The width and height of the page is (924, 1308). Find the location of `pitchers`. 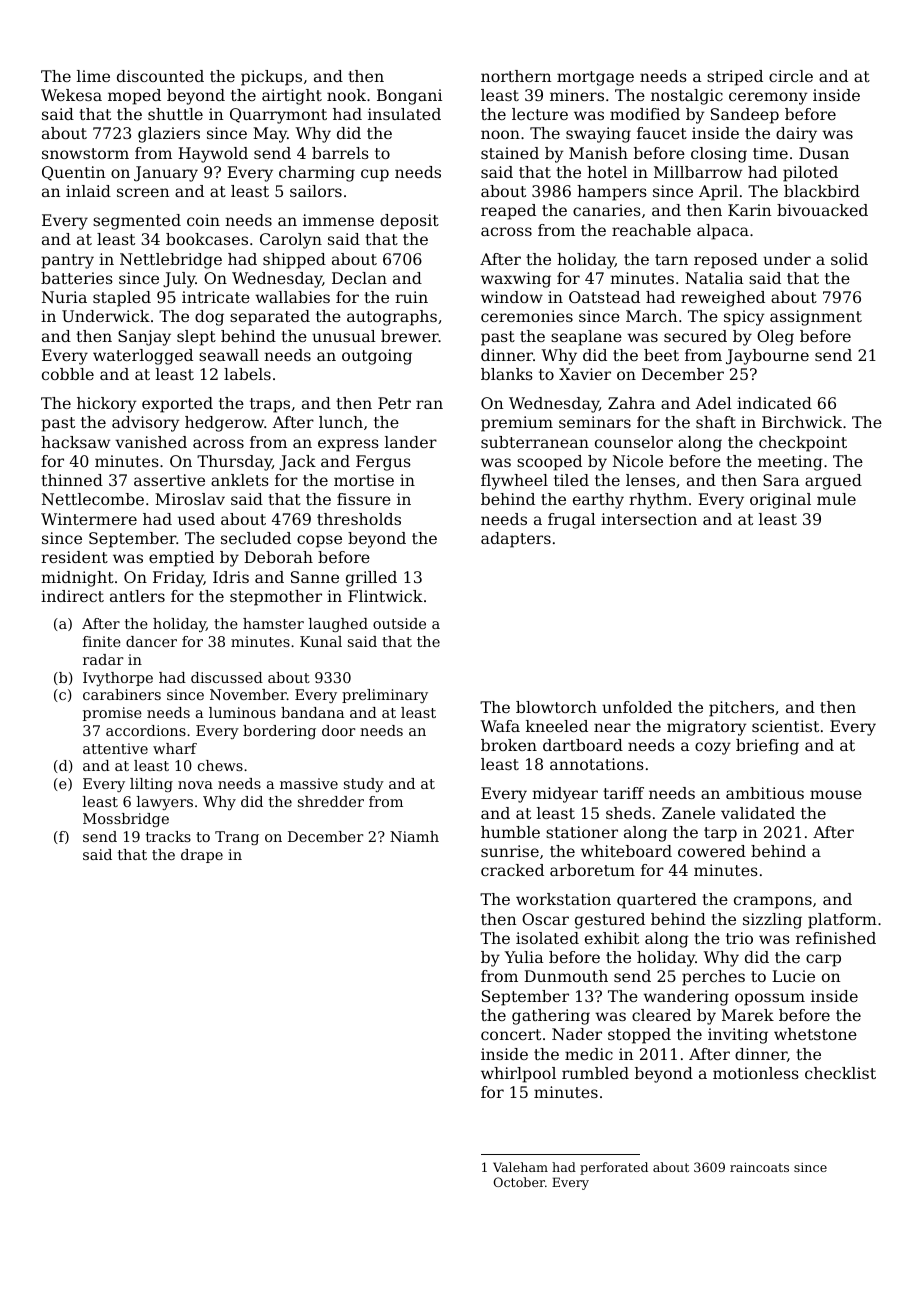

pitchers is located at coordinates (741, 709).
